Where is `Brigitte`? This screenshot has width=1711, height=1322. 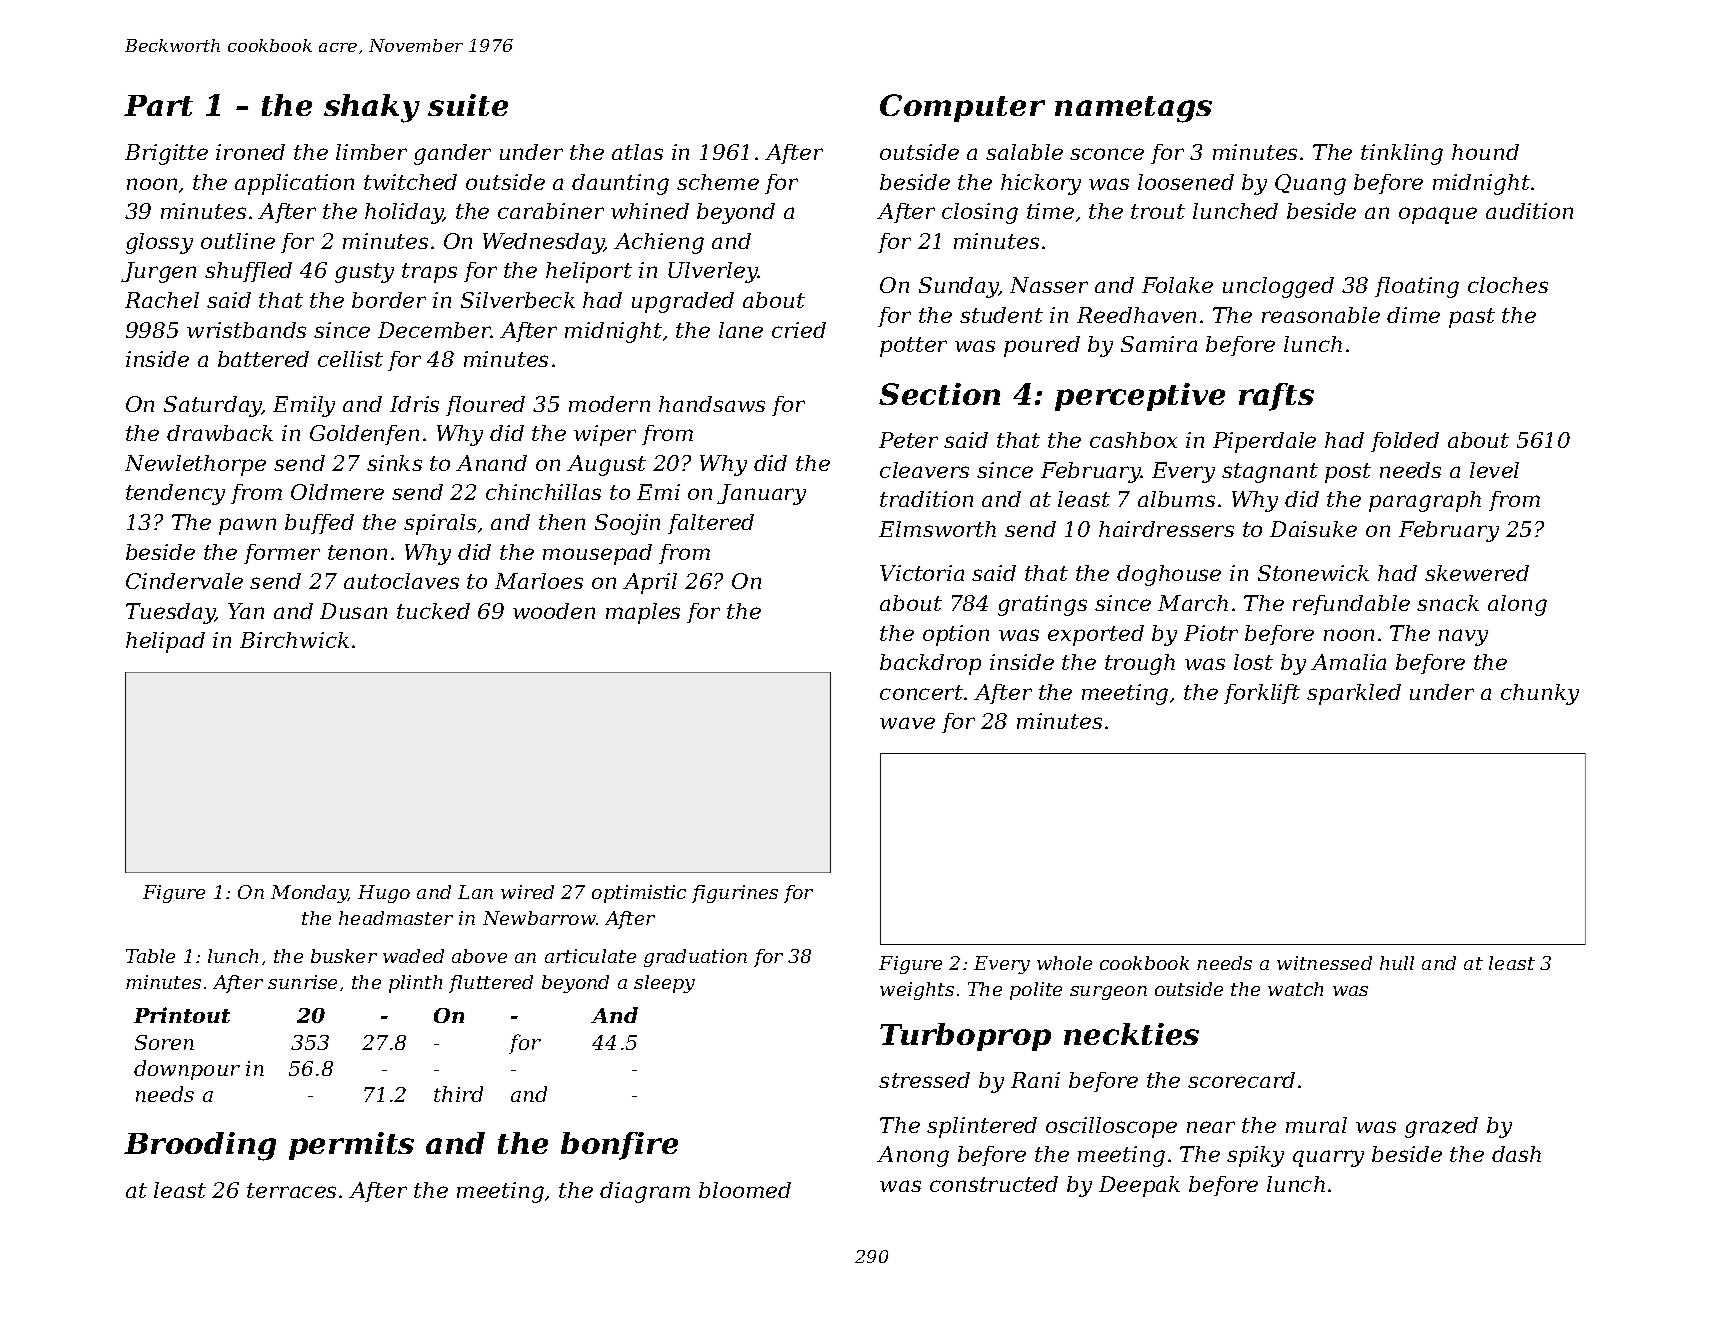
Brigitte is located at coordinates (166, 154).
